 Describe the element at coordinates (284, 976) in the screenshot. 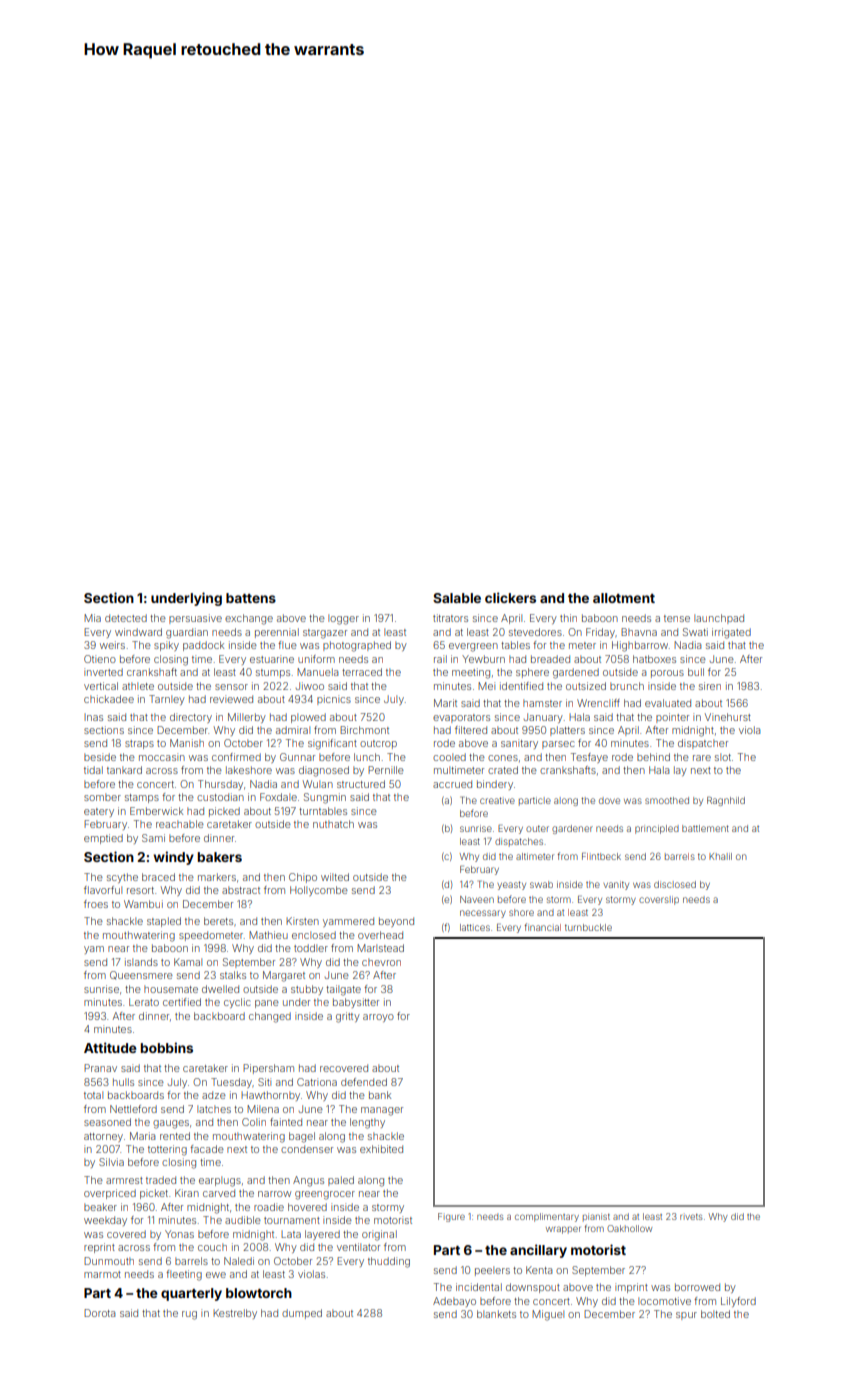

I see `Margaret` at that location.
